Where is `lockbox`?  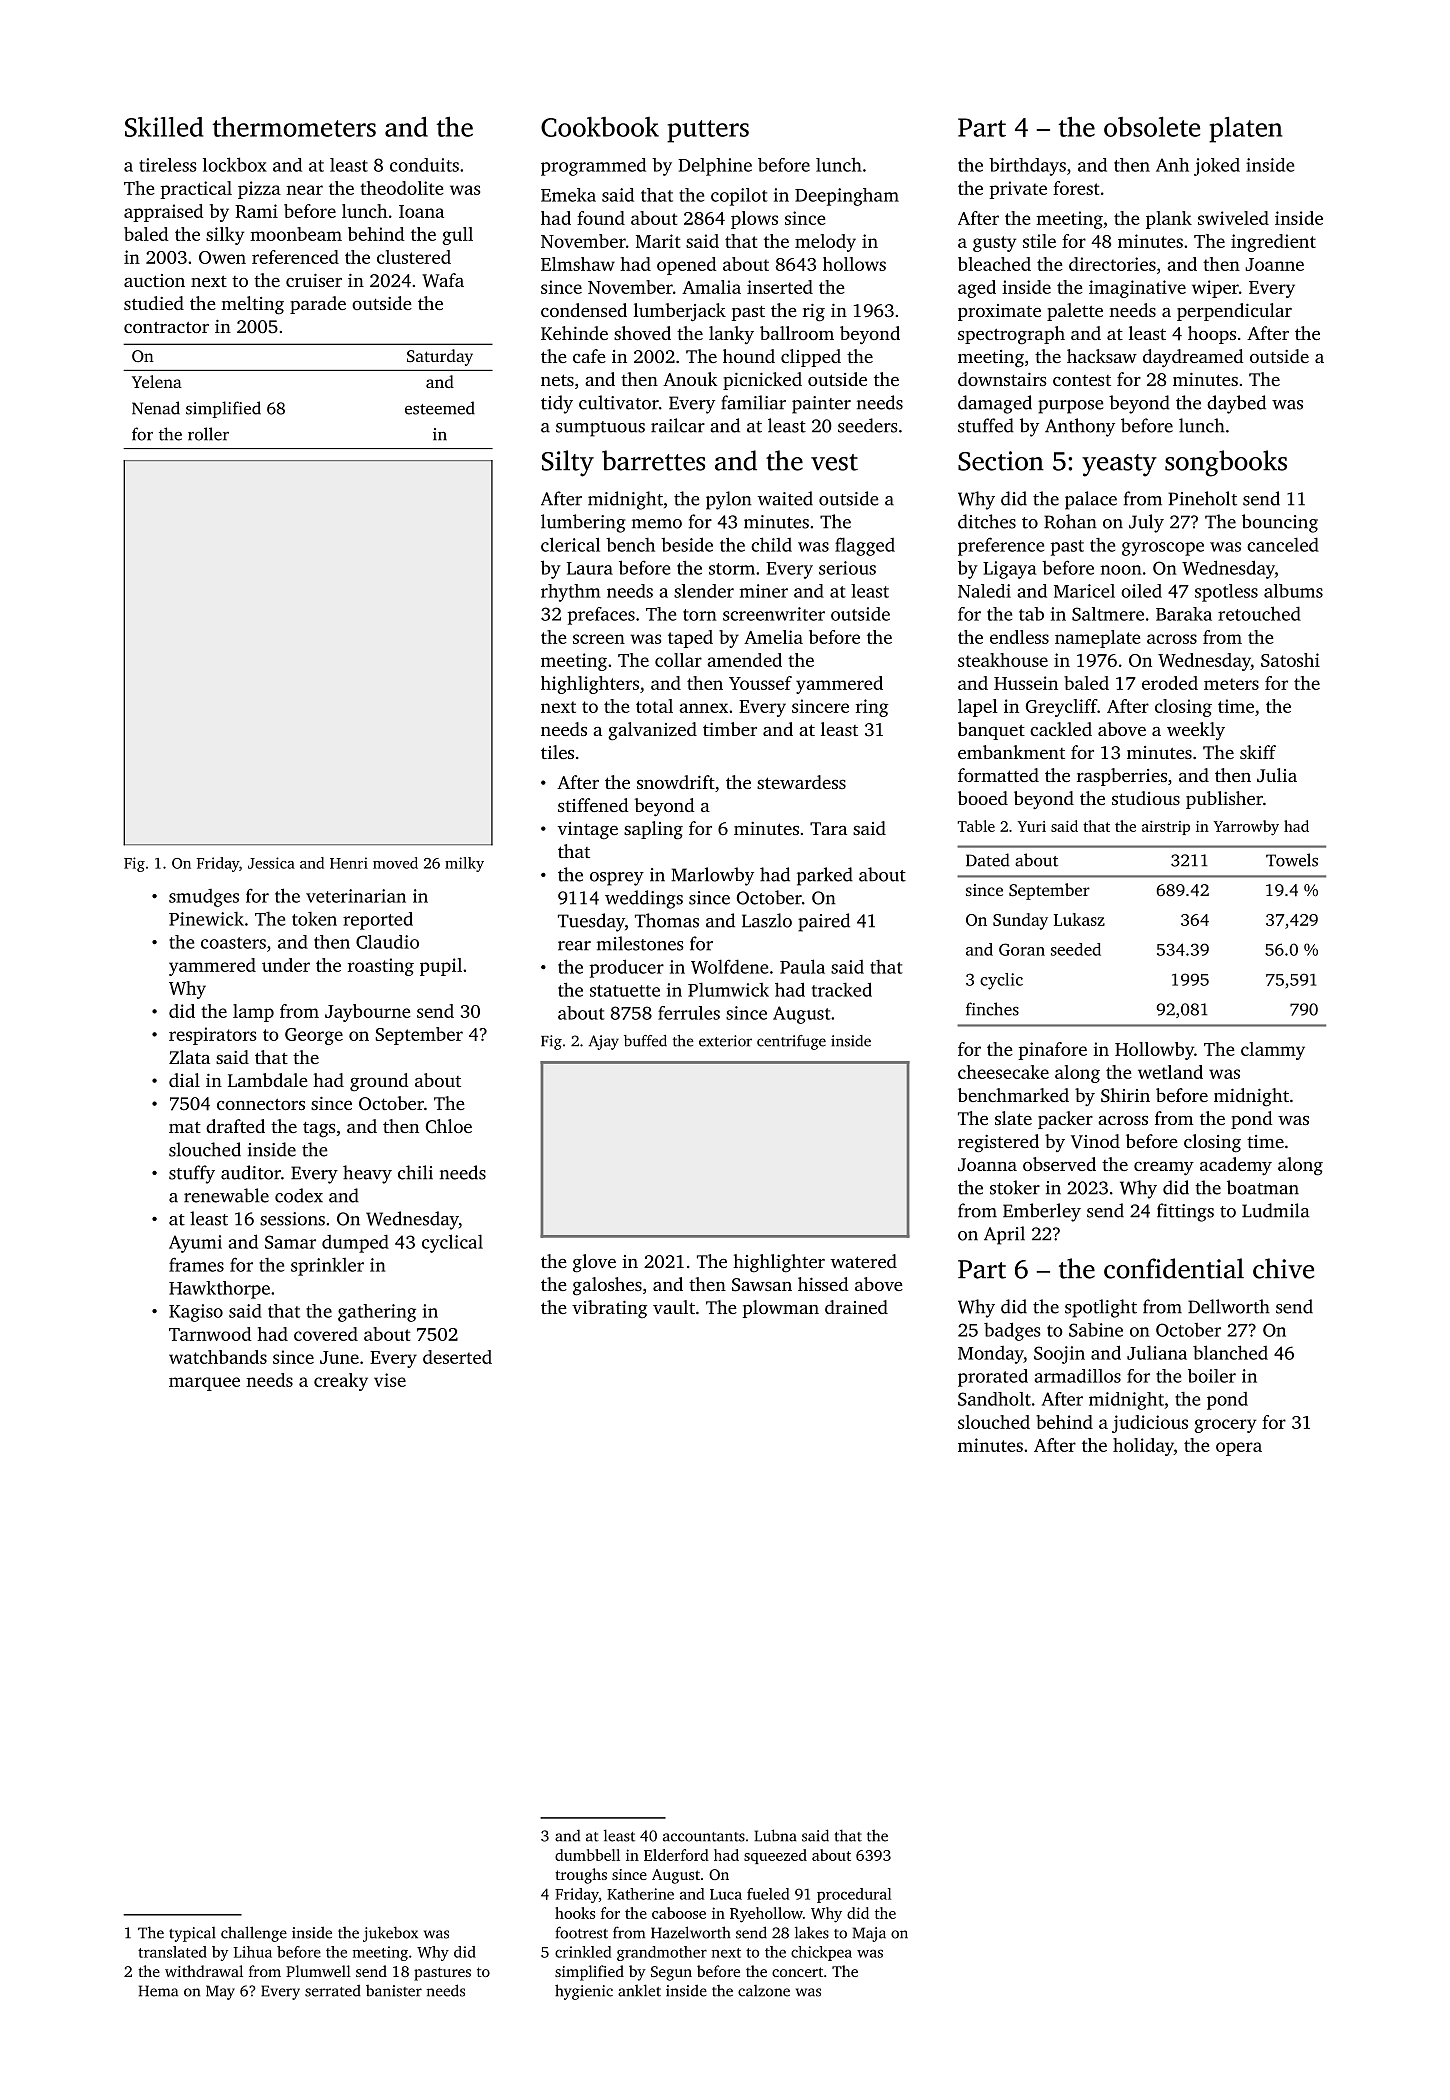 lockbox is located at coordinates (235, 164).
